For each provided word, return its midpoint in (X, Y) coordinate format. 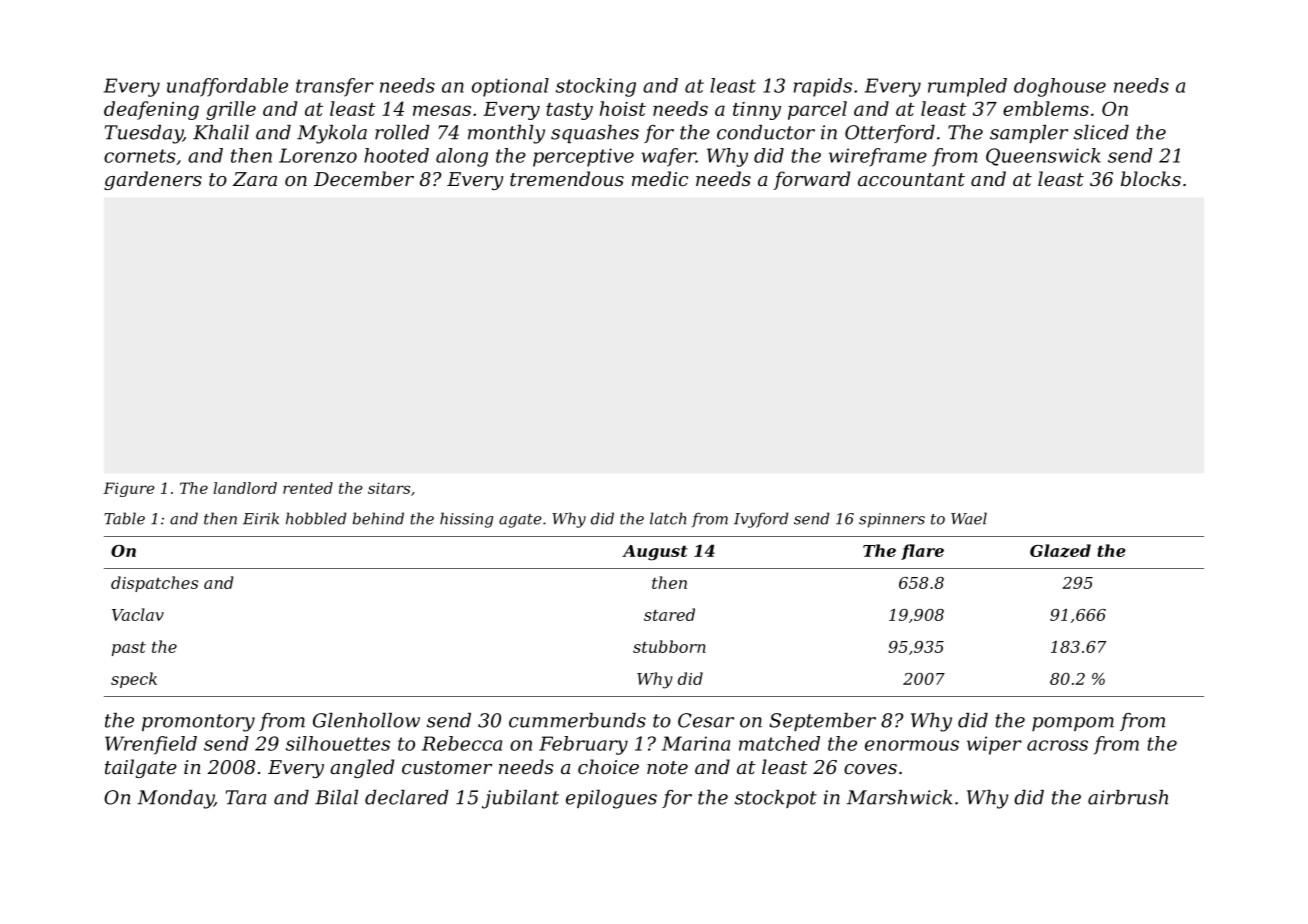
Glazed (1060, 551)
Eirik (261, 518)
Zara (255, 179)
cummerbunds (577, 720)
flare (922, 552)
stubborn (669, 646)
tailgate (141, 768)
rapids (823, 87)
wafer (669, 157)
